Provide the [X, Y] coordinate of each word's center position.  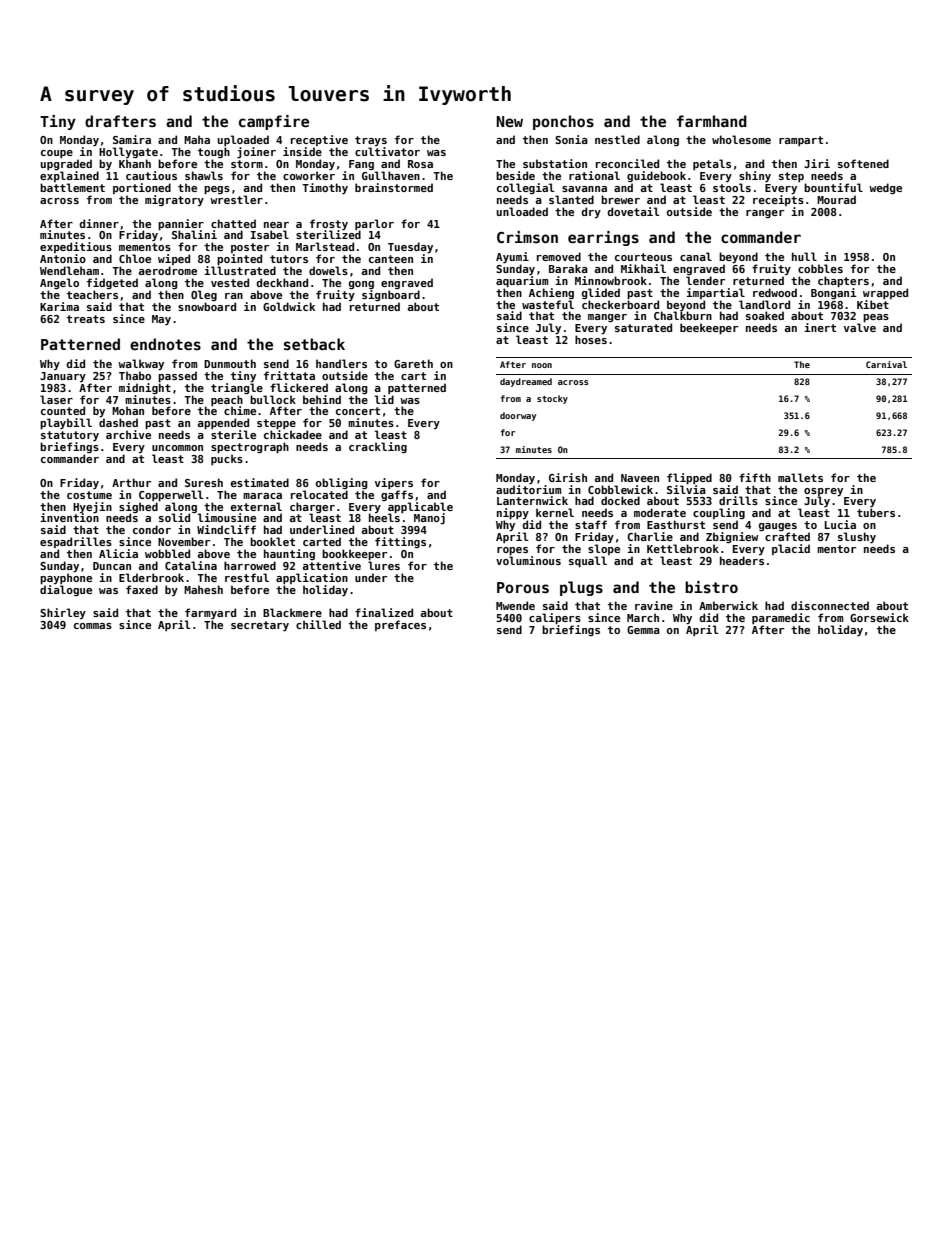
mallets [800, 477]
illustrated [240, 270]
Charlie [650, 536]
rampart [801, 141]
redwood [775, 292]
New [510, 121]
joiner [256, 152]
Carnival [886, 364]
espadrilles [76, 542]
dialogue [66, 590]
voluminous [528, 560]
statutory [70, 436]
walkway [141, 364]
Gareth [413, 363]
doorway [518, 416]
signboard [391, 295]
